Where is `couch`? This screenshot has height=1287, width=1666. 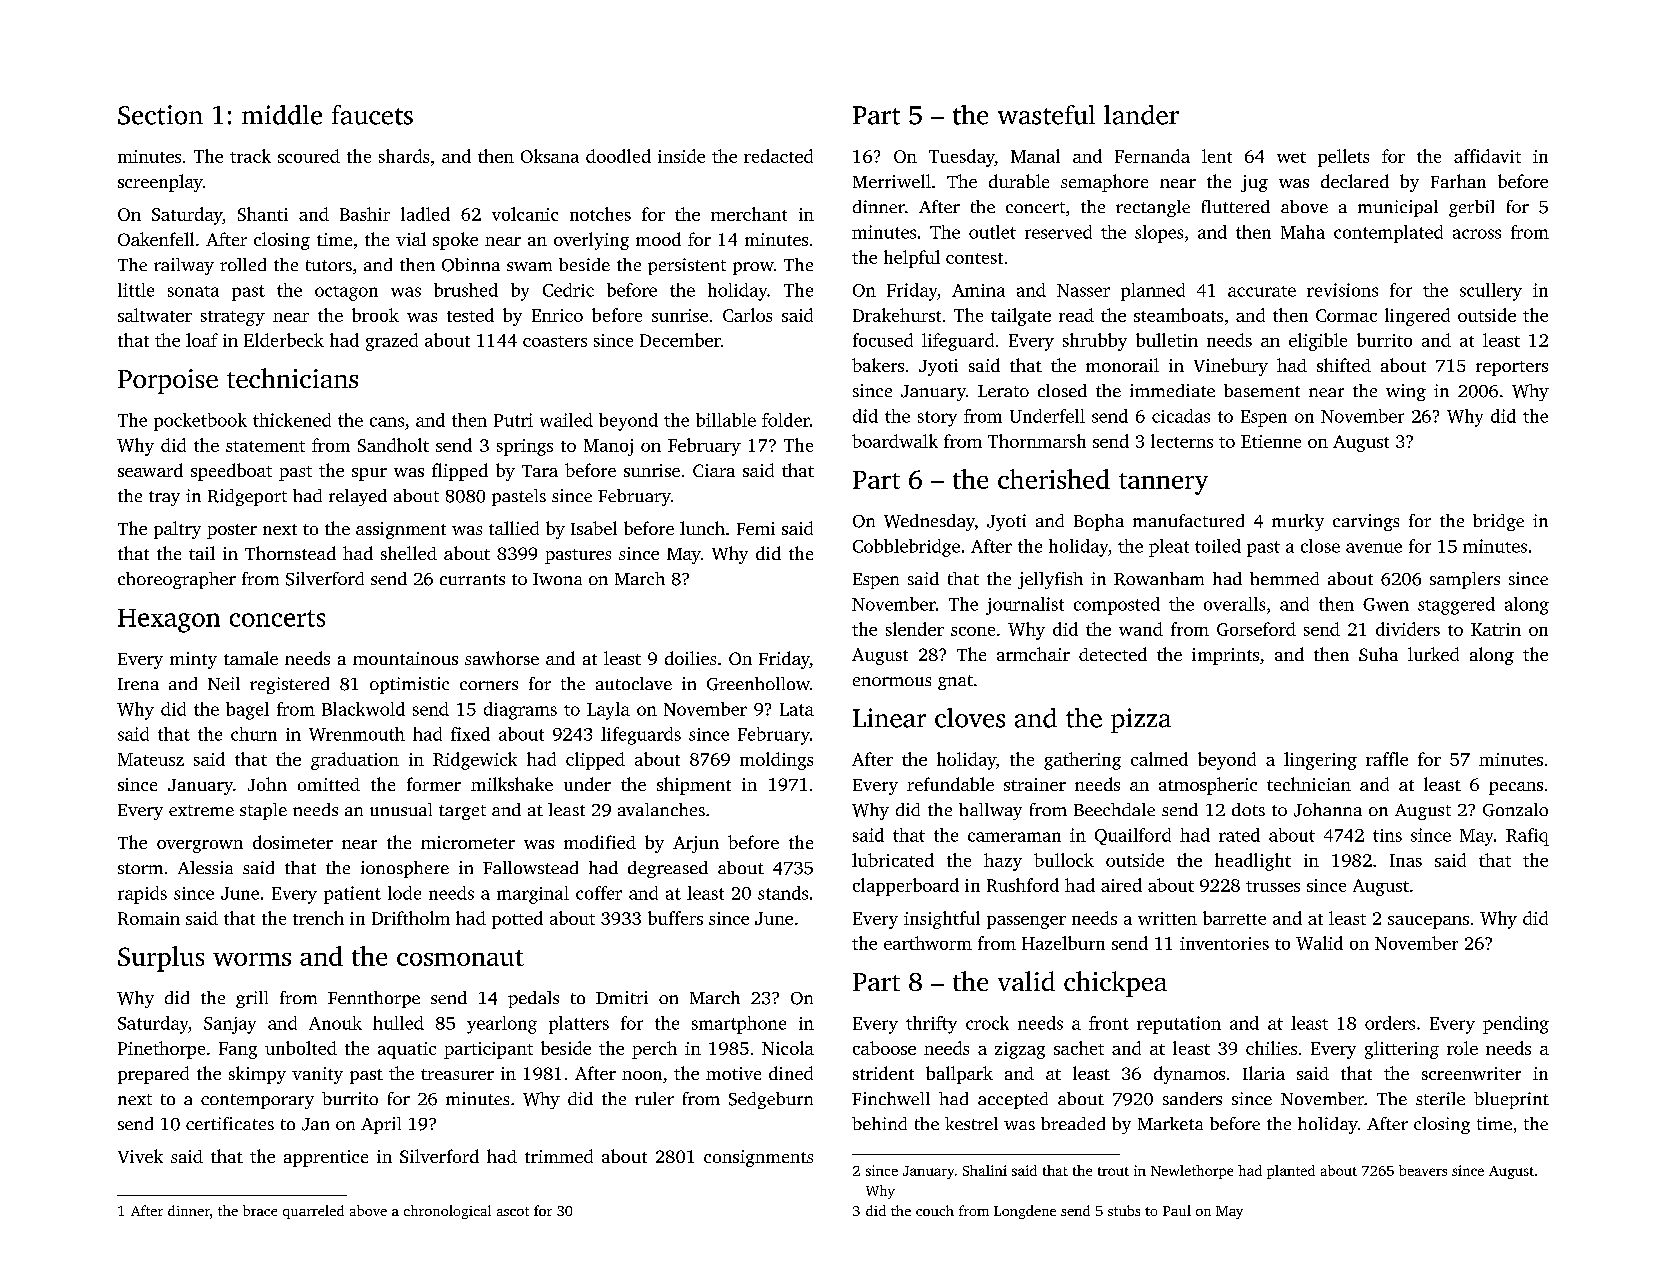
couch is located at coordinates (935, 1210).
